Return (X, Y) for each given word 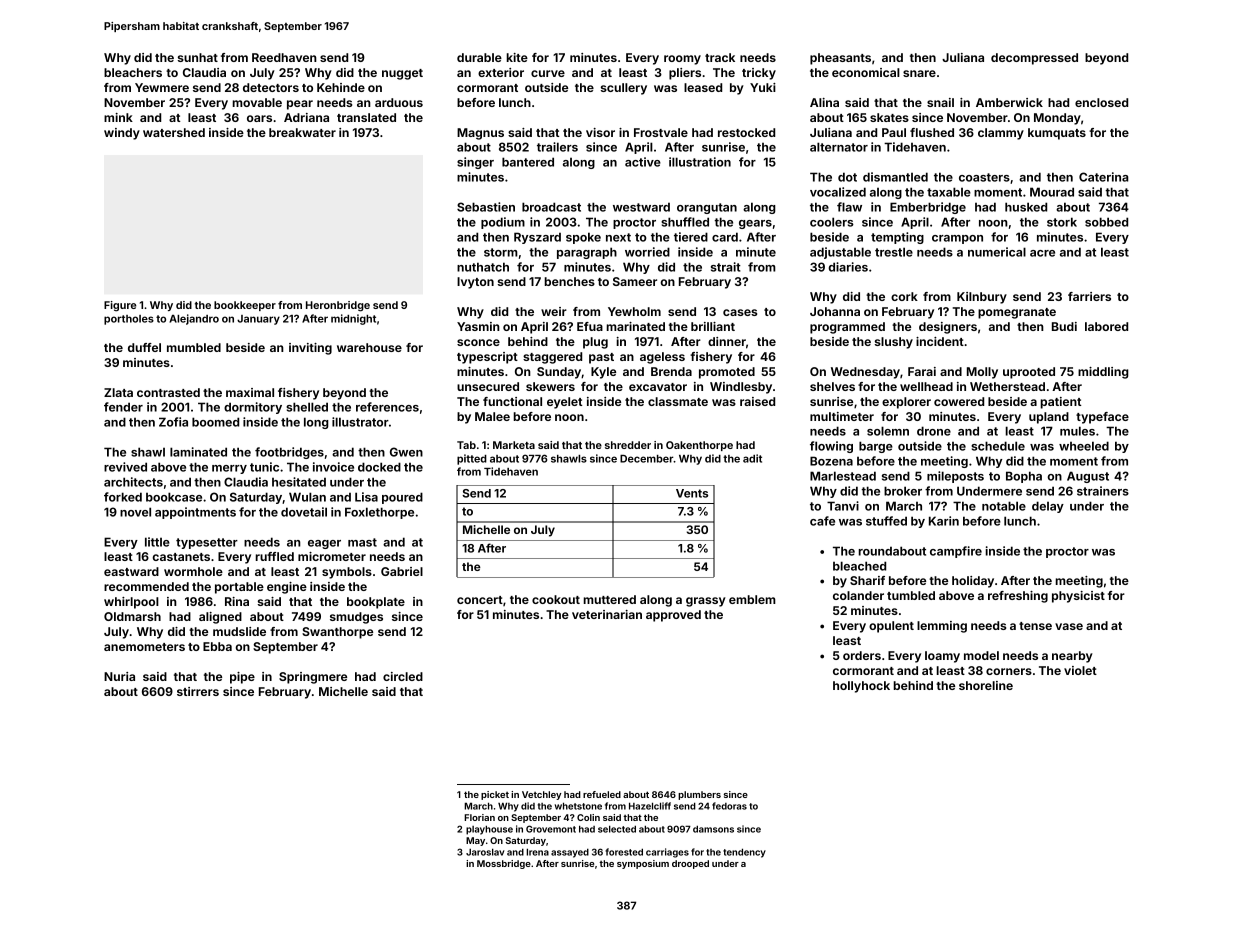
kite (517, 57)
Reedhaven (284, 57)
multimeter (842, 416)
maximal (250, 392)
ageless (662, 358)
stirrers (198, 691)
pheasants (840, 59)
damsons (713, 829)
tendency (744, 853)
